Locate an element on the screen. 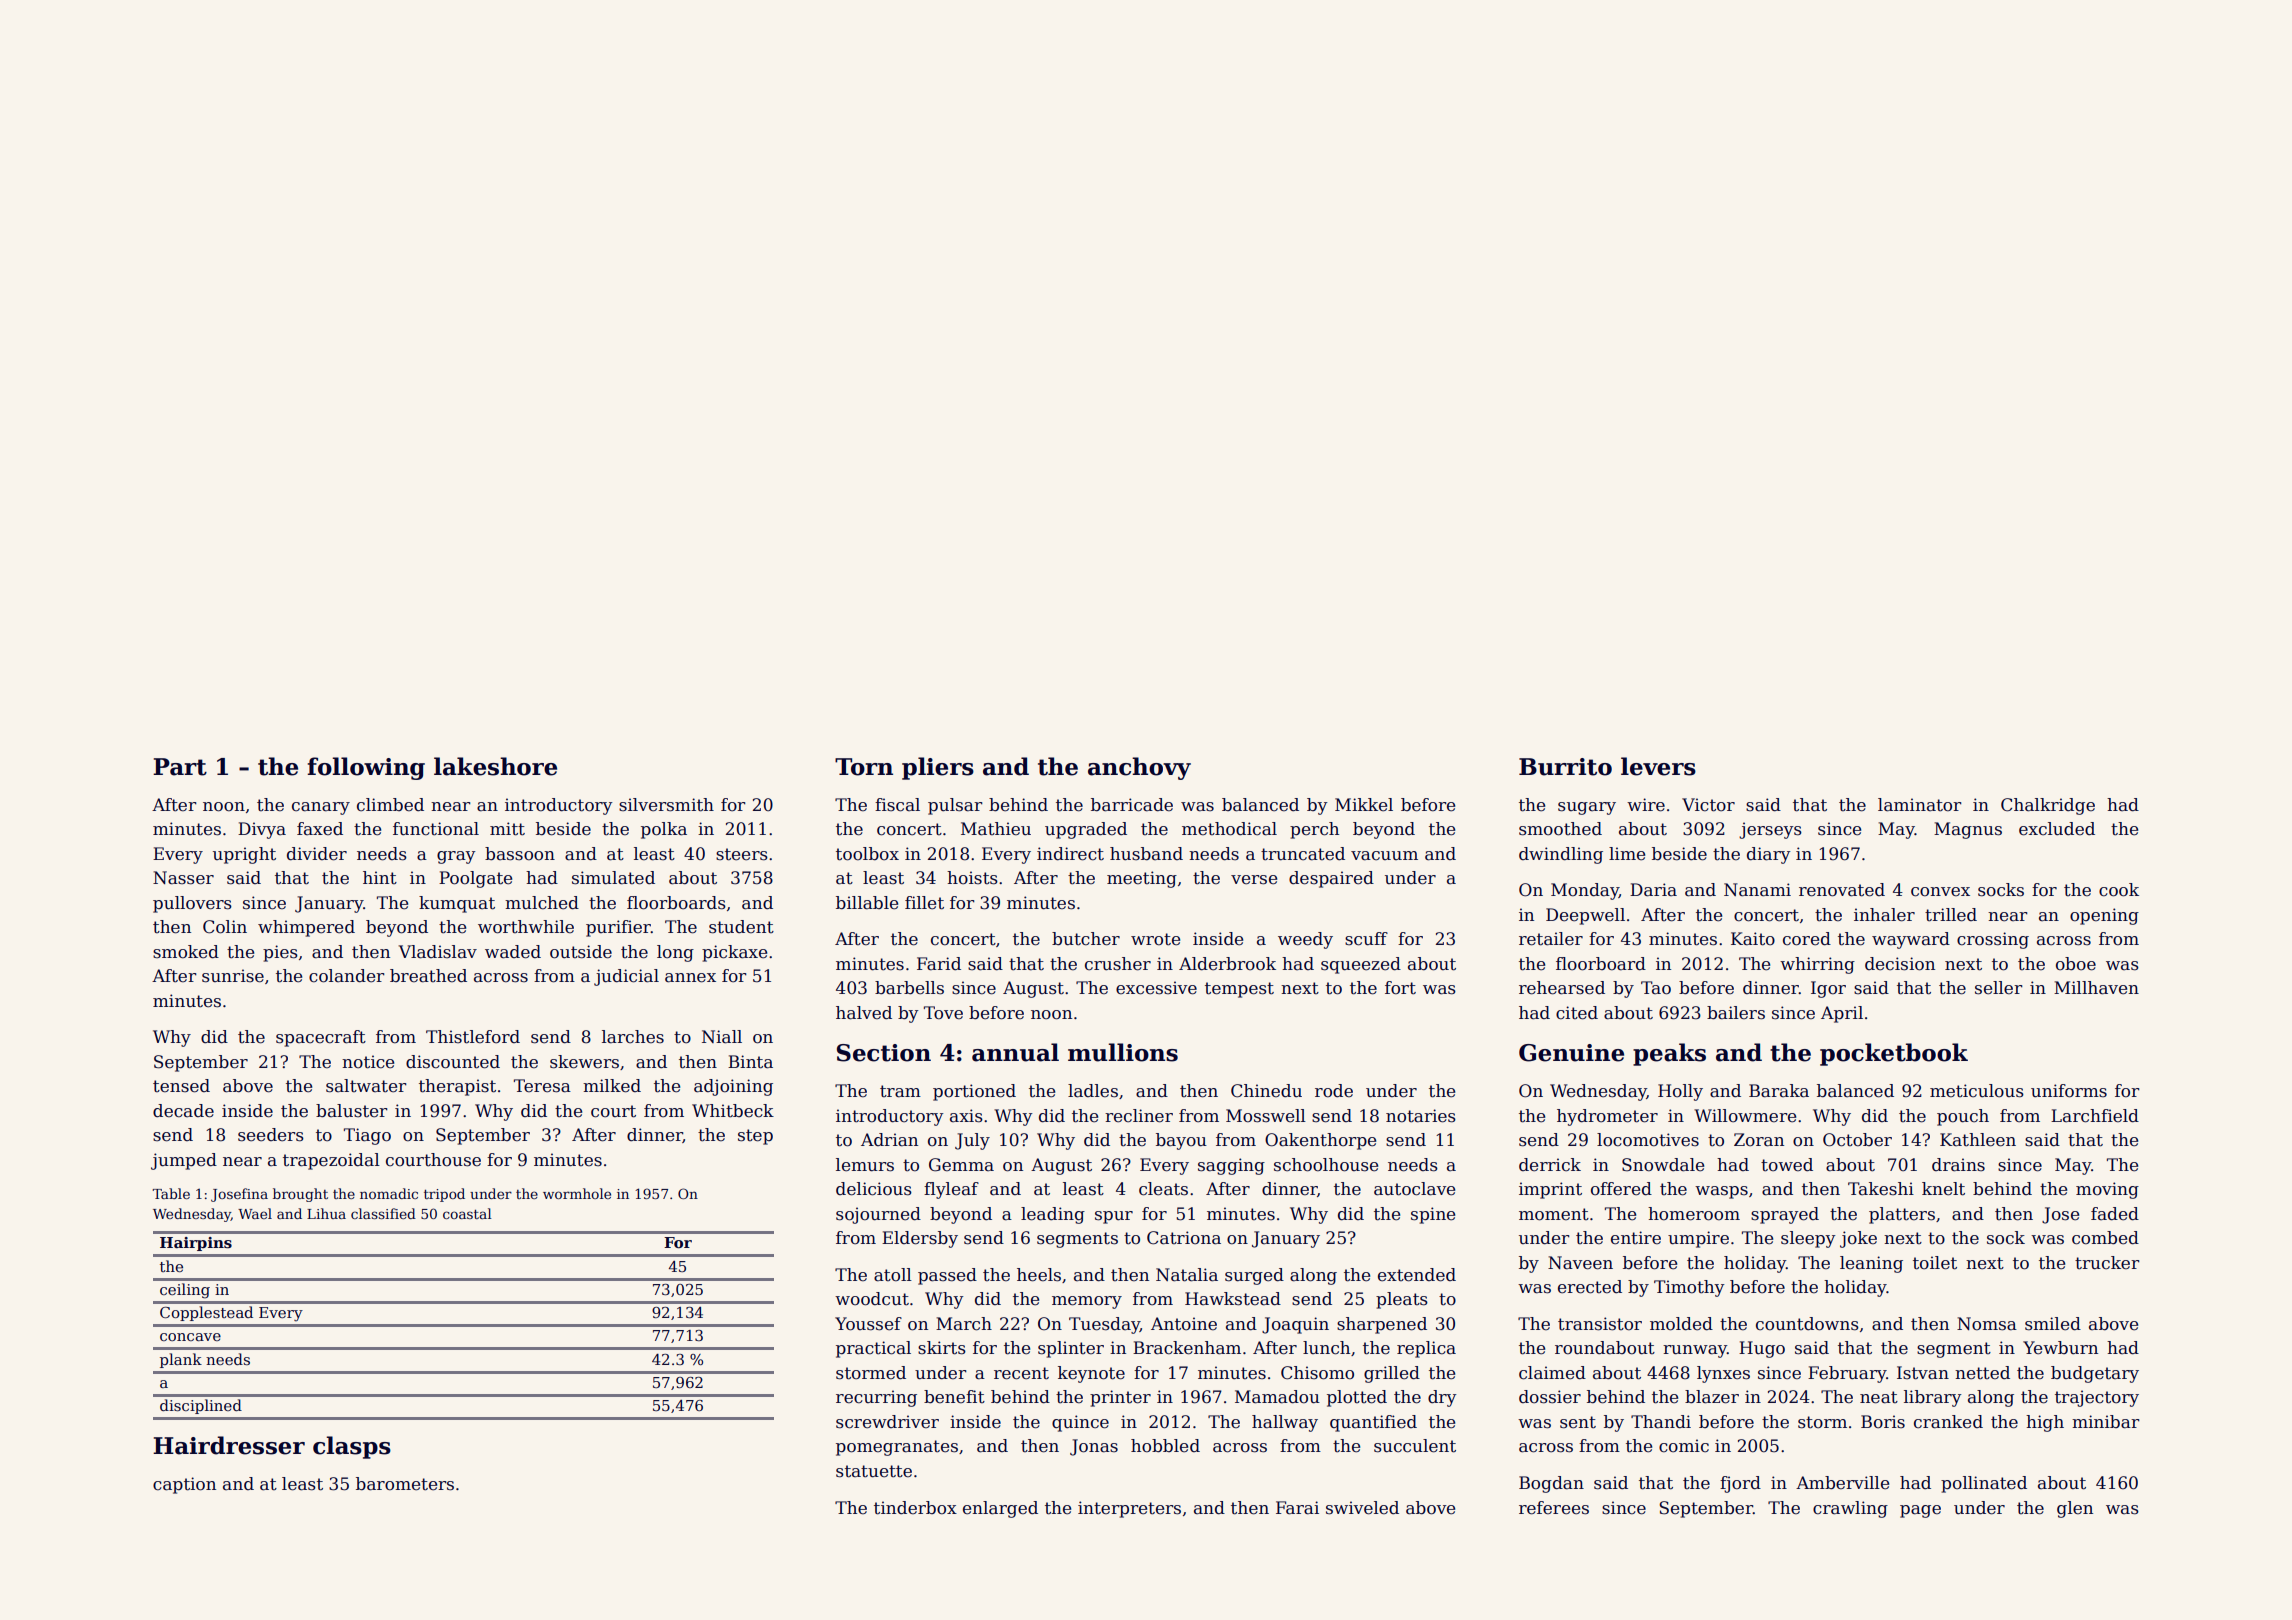  wormhole is located at coordinates (577, 1193).
